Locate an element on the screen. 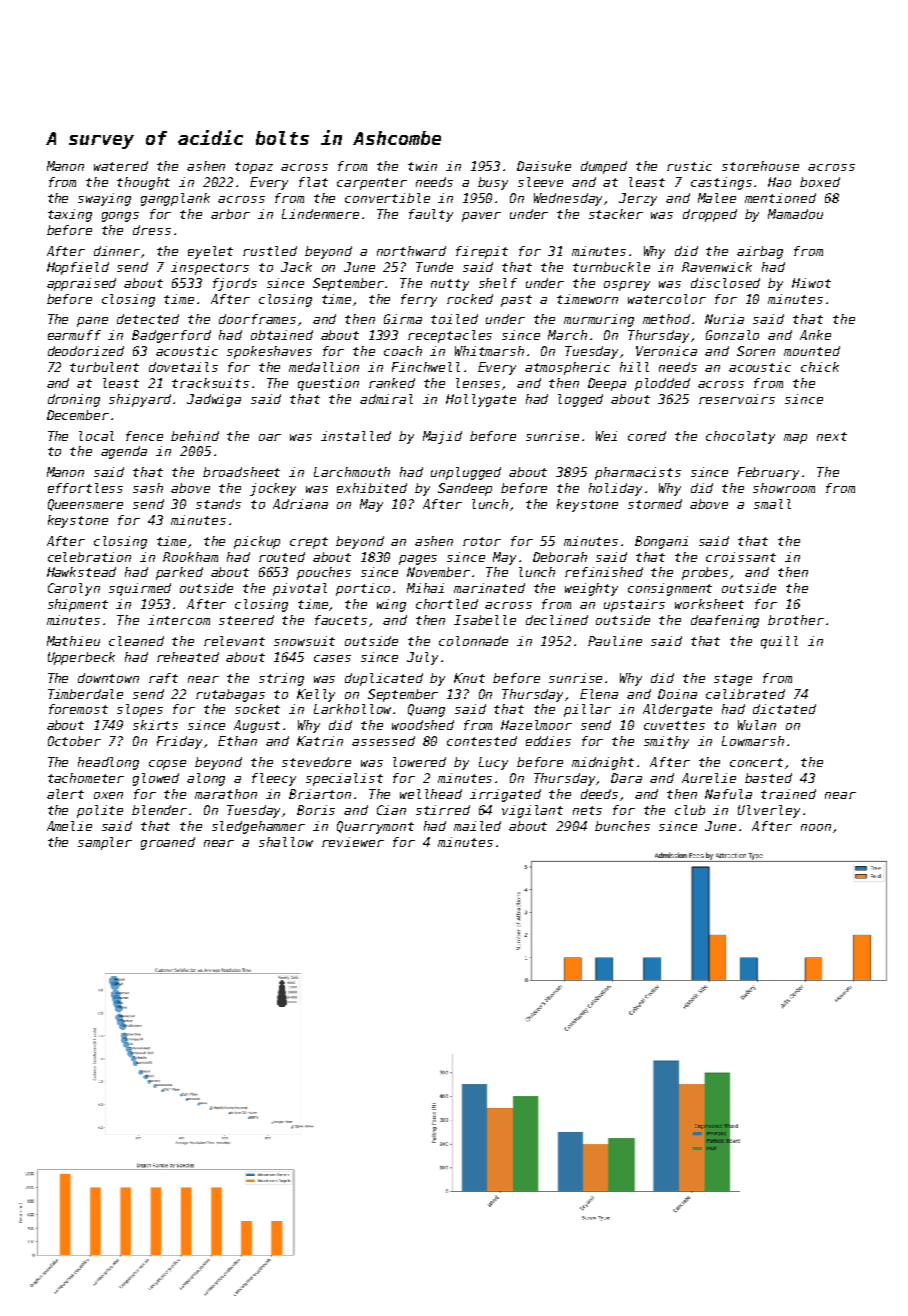 This screenshot has height=1316, width=908. twin is located at coordinates (422, 166).
